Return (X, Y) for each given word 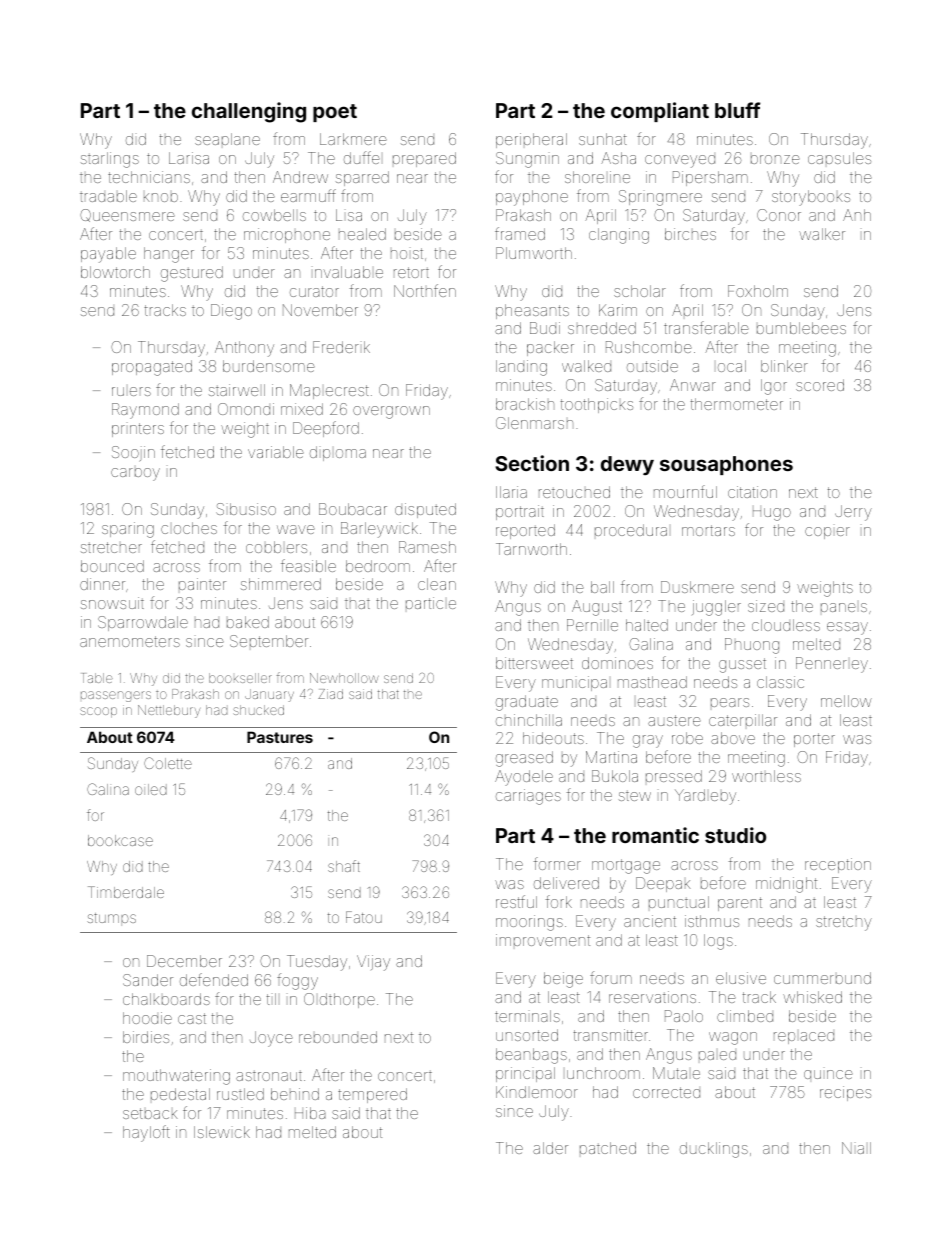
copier (827, 533)
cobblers (276, 547)
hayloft (146, 1133)
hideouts (553, 738)
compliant (660, 112)
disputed (425, 510)
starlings (110, 160)
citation (752, 492)
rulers (131, 391)
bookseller (240, 678)
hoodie (147, 1018)
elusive (741, 978)
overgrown (391, 412)
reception (838, 865)
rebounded (338, 1037)
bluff (737, 110)
